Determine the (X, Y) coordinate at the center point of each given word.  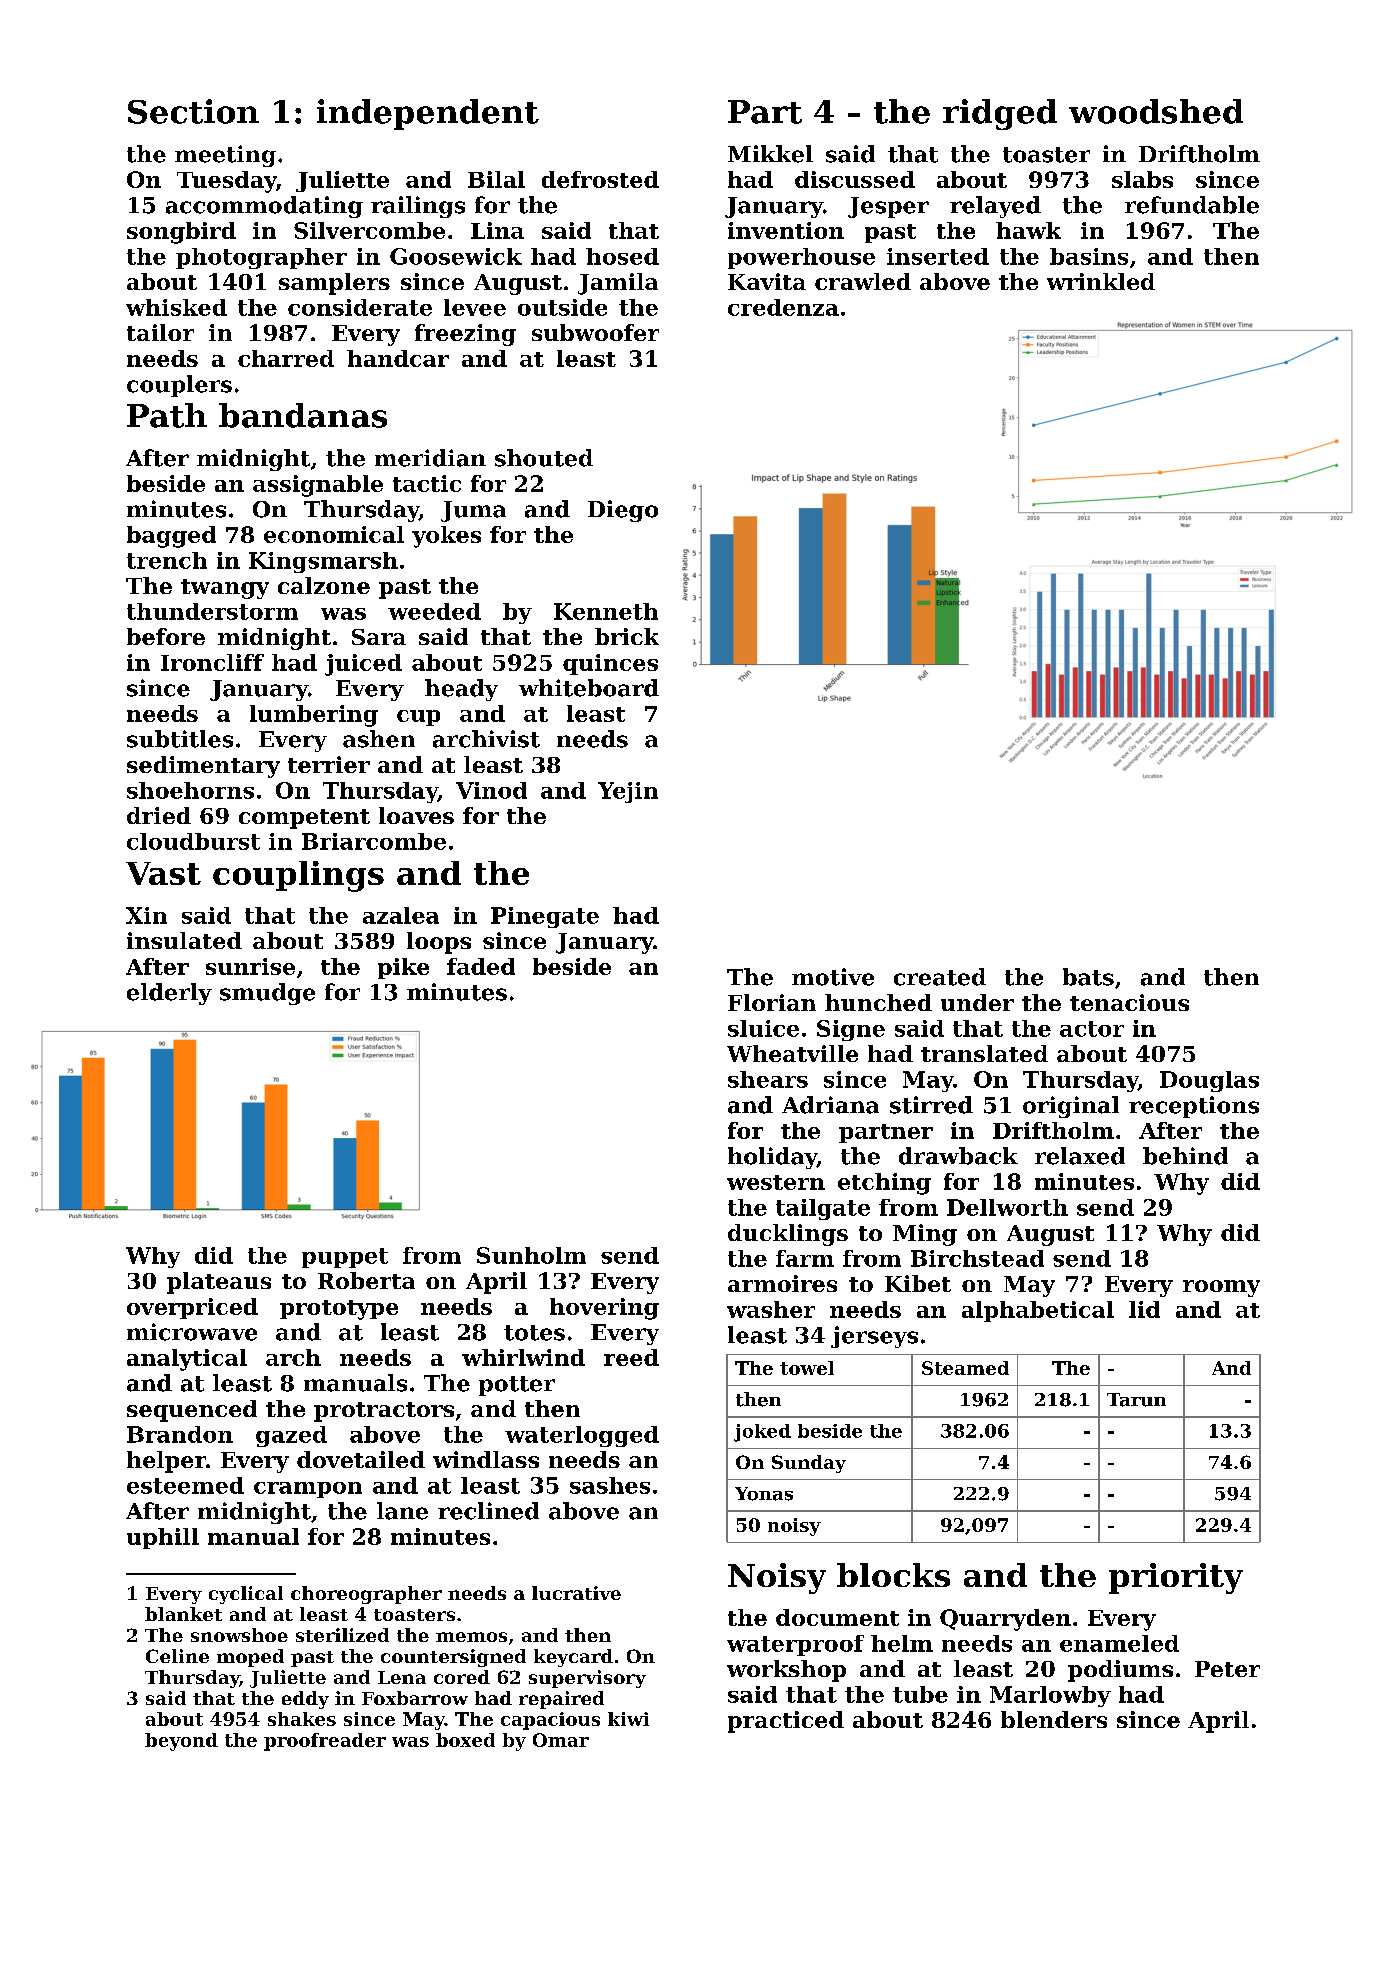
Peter (1227, 1669)
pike (403, 968)
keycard (573, 1658)
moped (250, 1658)
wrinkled (1101, 281)
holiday (772, 1158)
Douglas (1209, 1081)
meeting (225, 156)
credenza (783, 307)
